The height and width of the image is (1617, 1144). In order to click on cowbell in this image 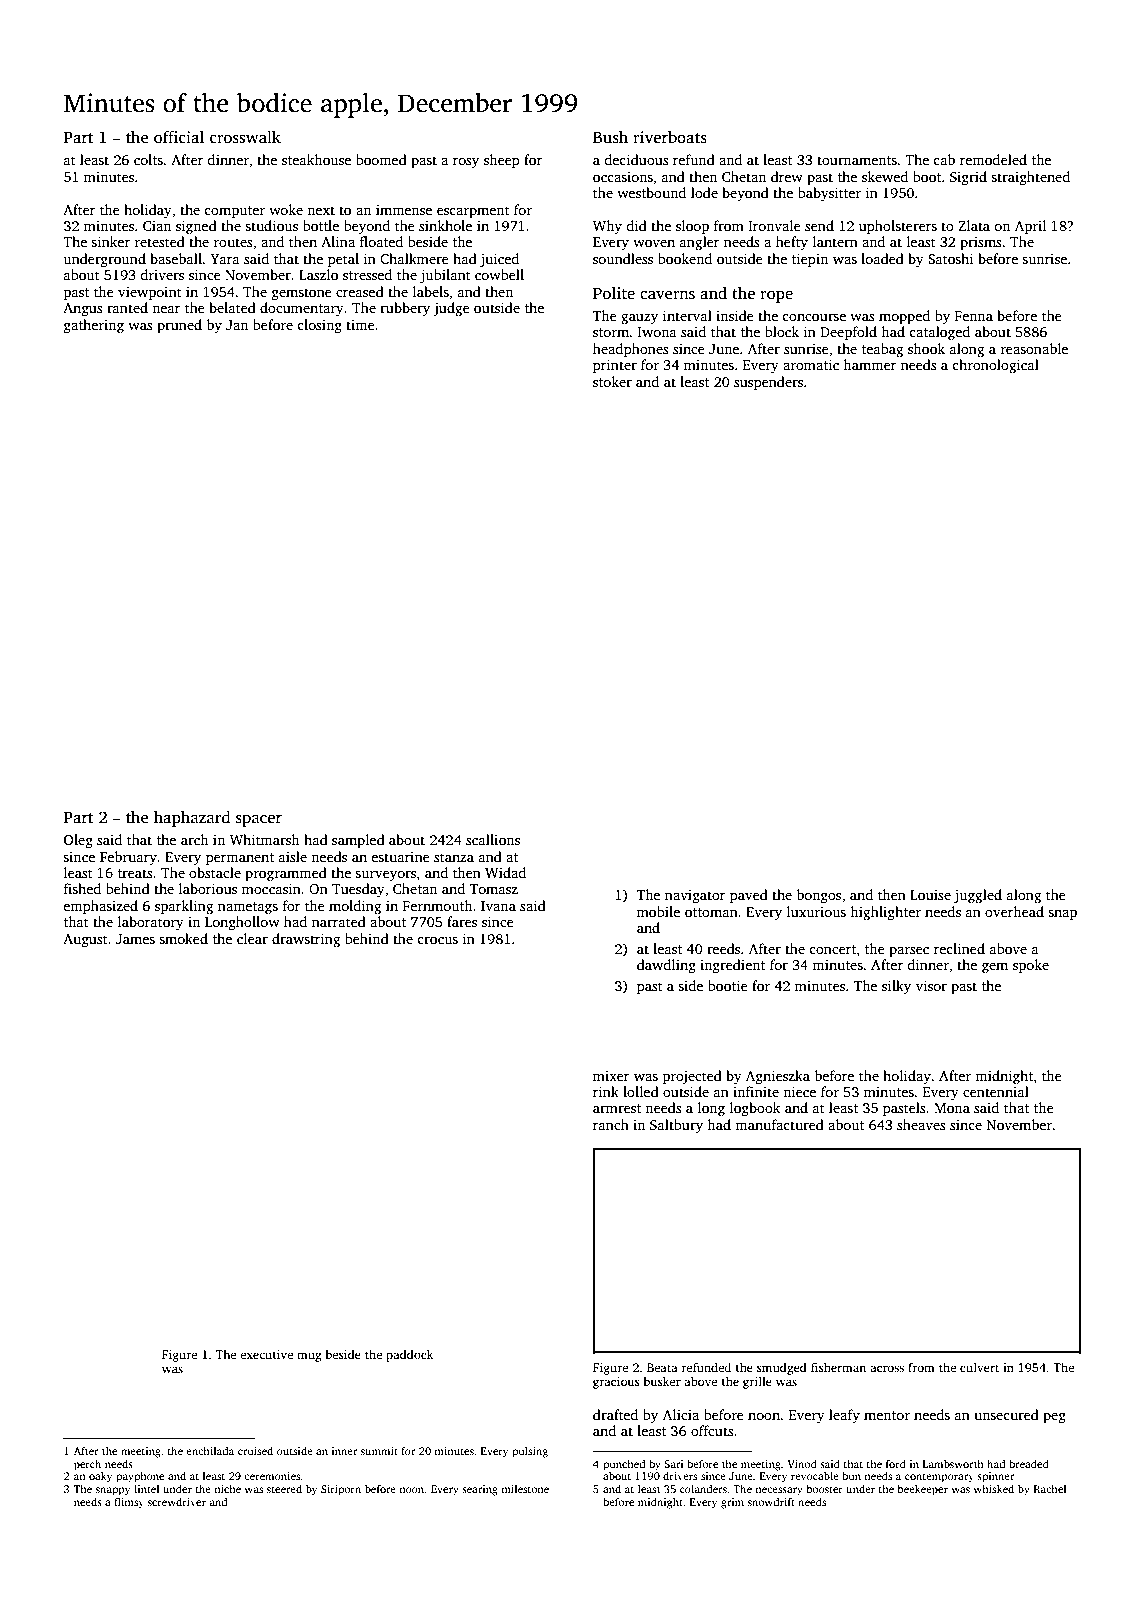, I will do `click(499, 274)`.
